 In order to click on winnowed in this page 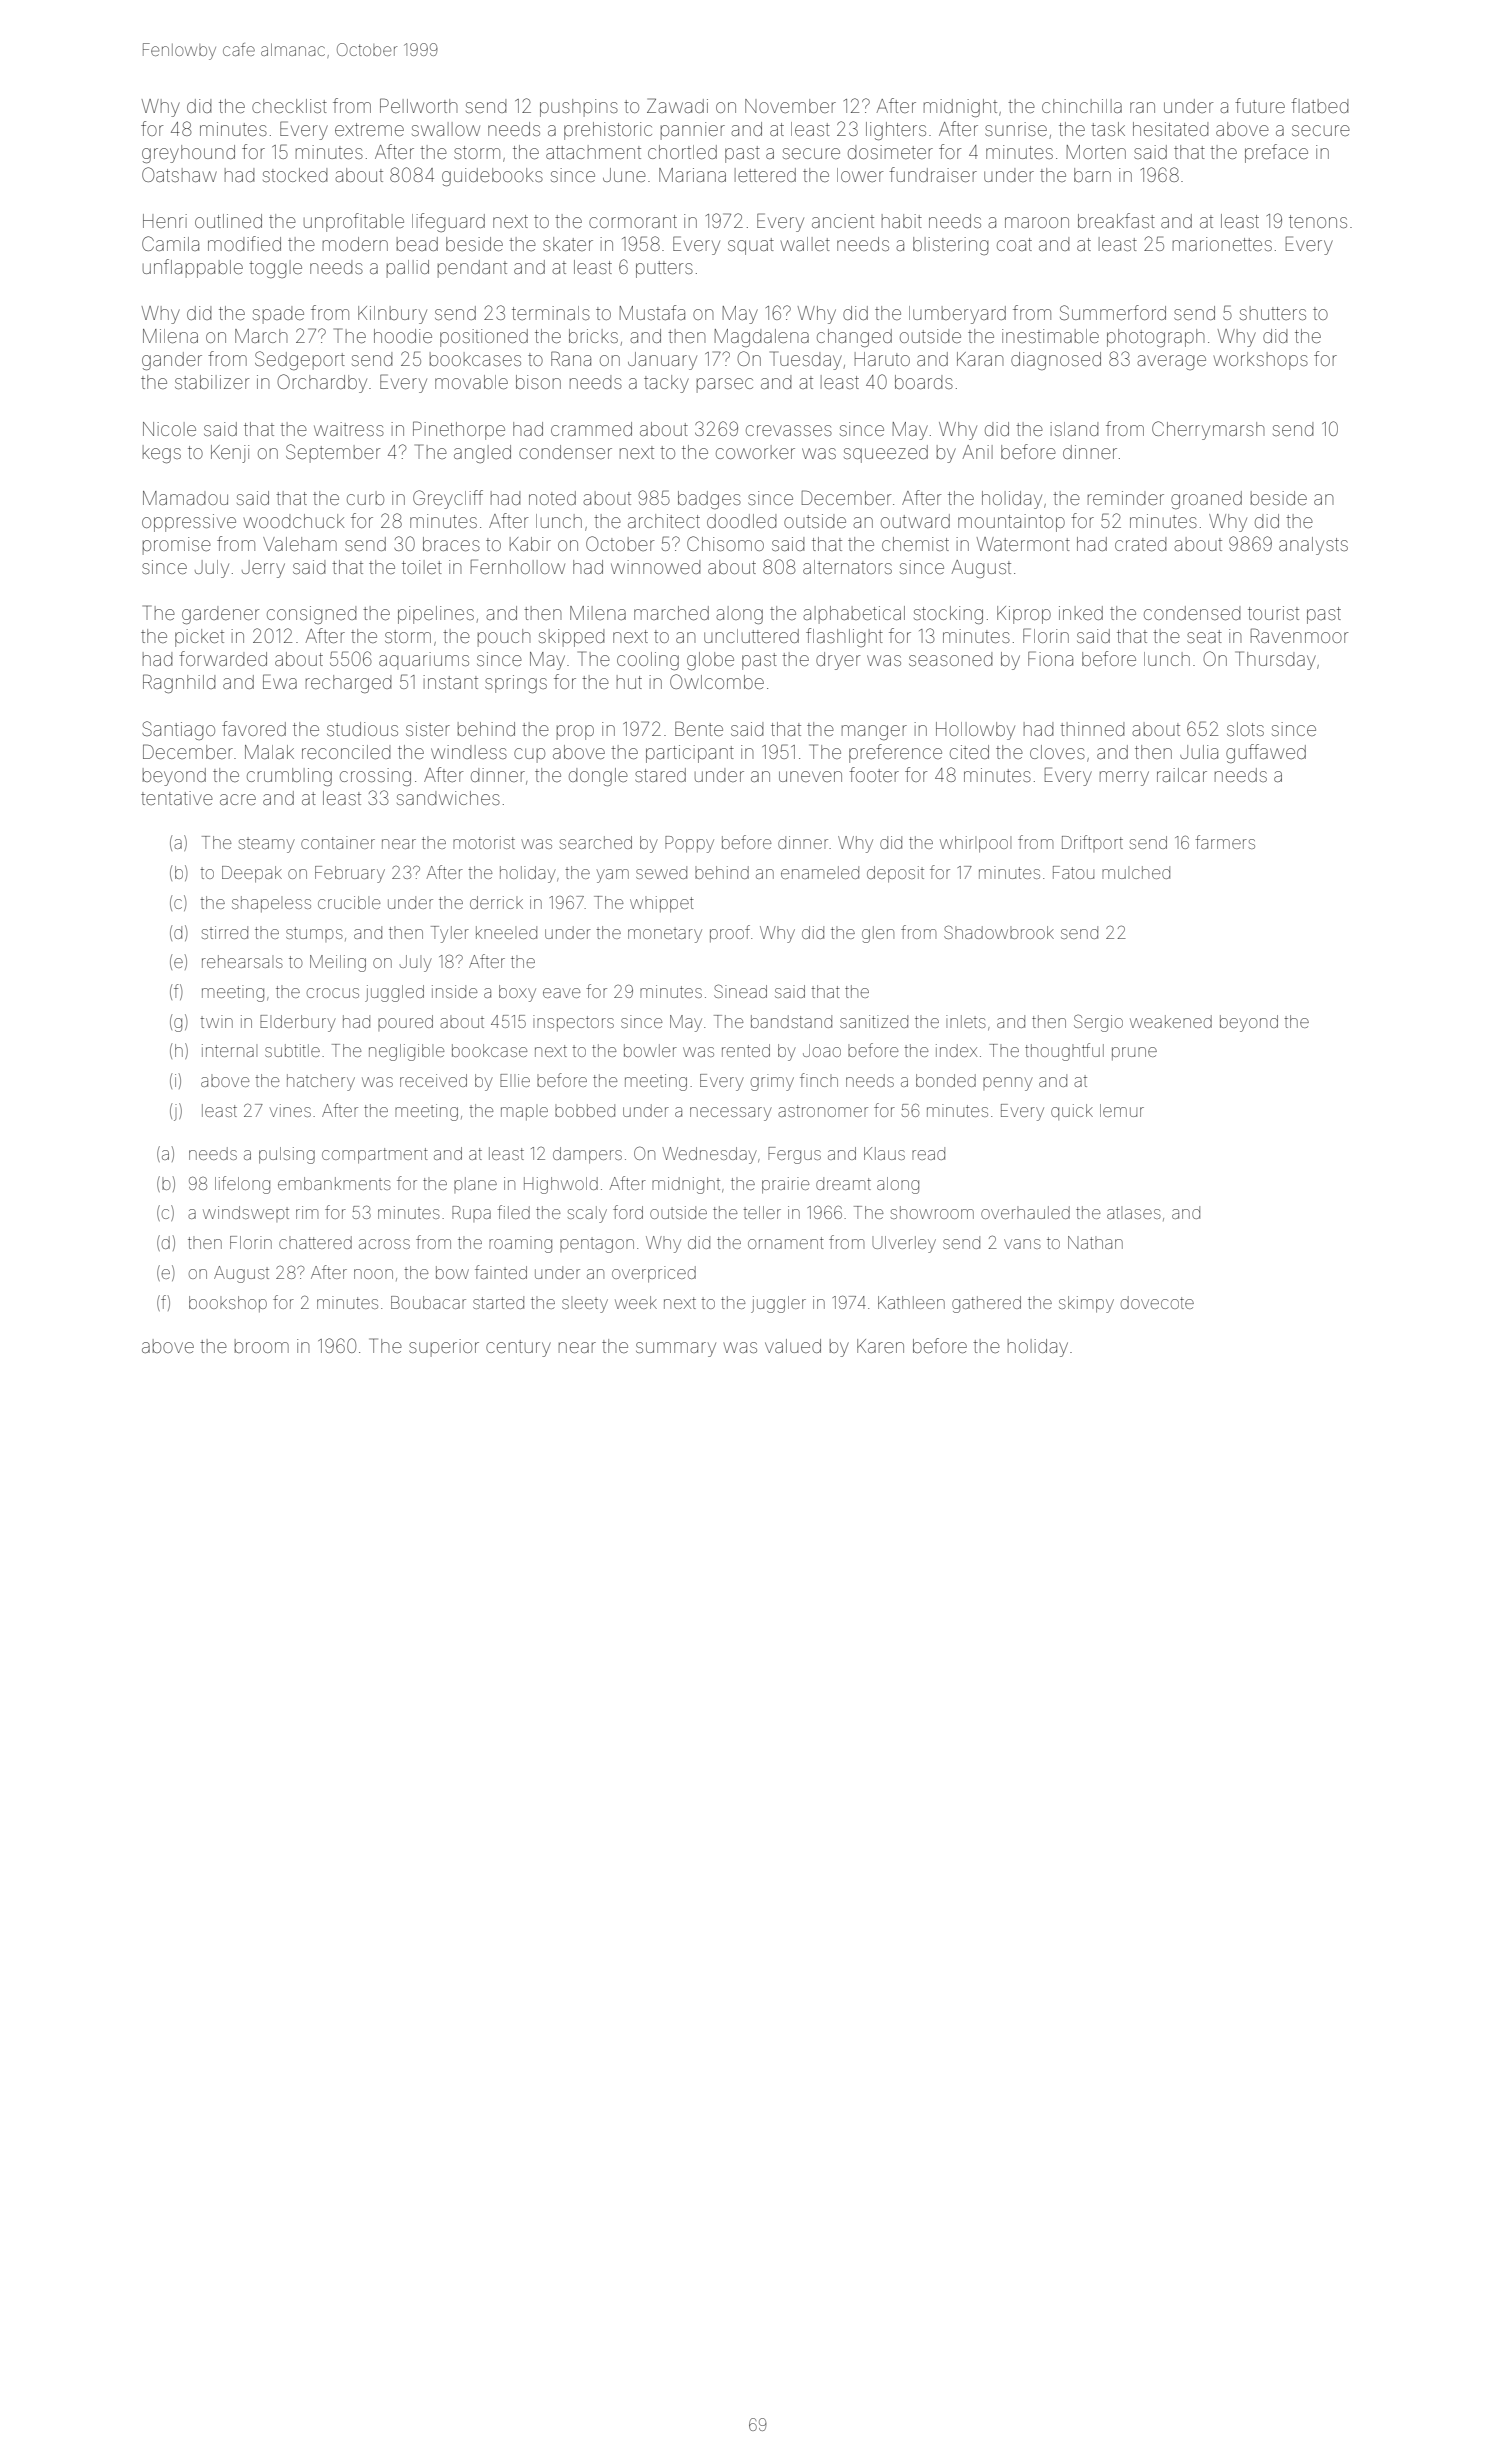, I will do `click(655, 567)`.
